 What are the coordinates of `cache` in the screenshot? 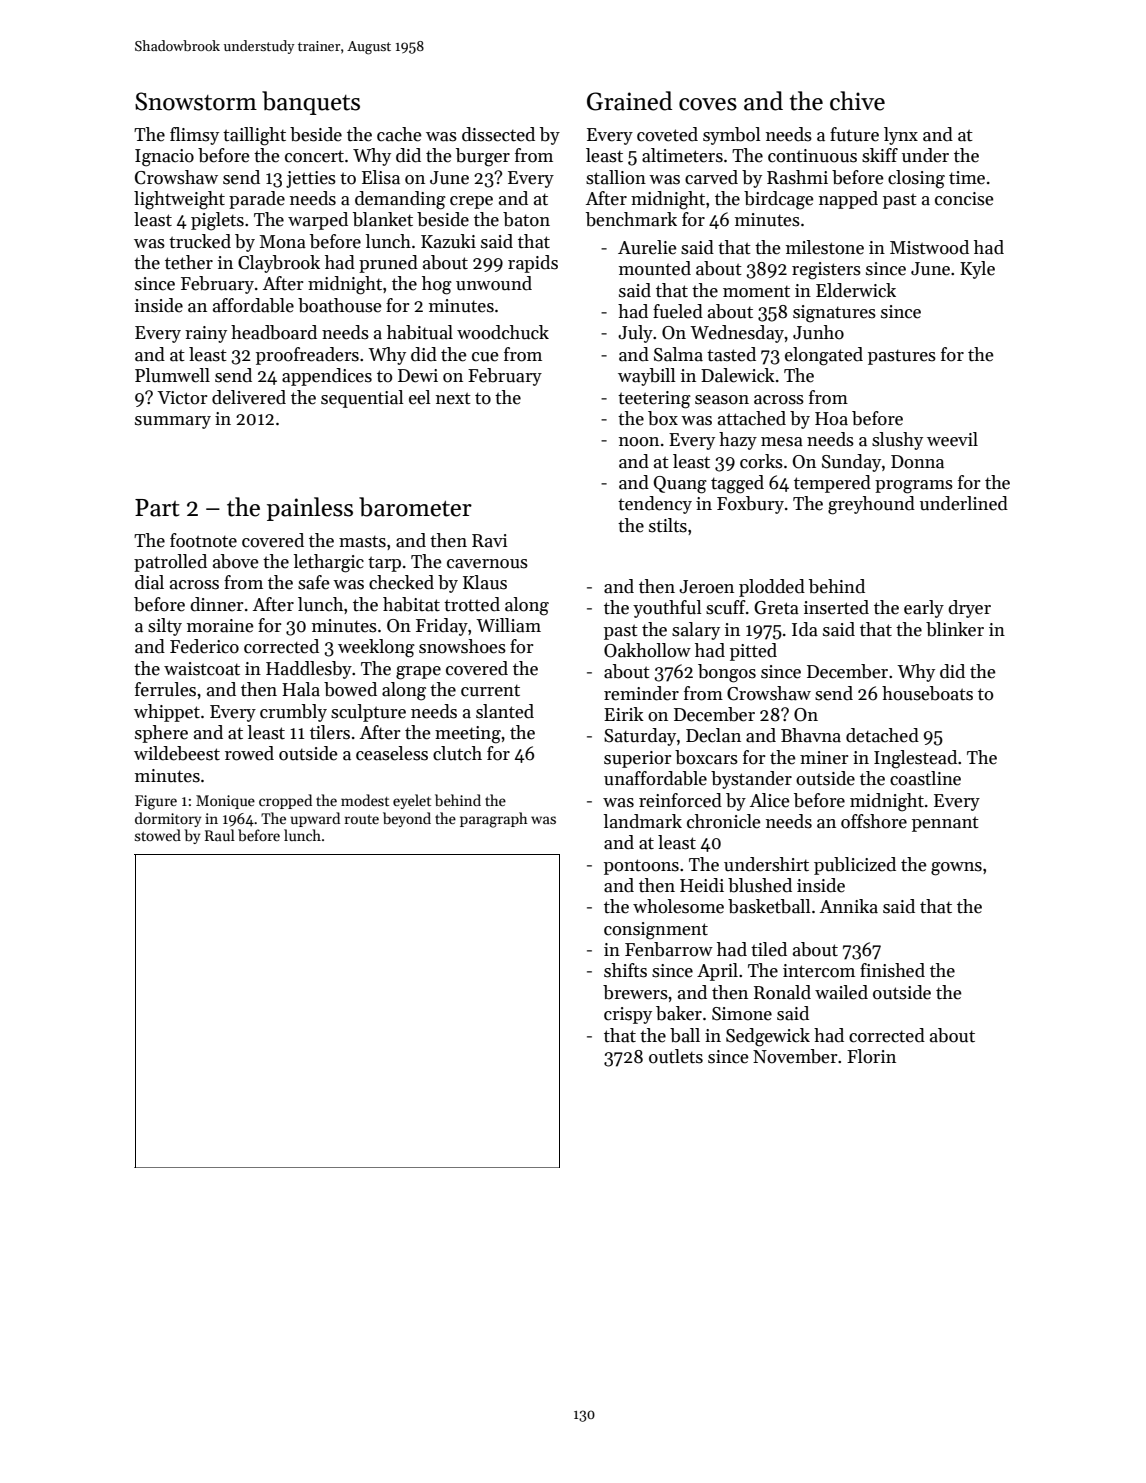 It's located at (399, 134).
